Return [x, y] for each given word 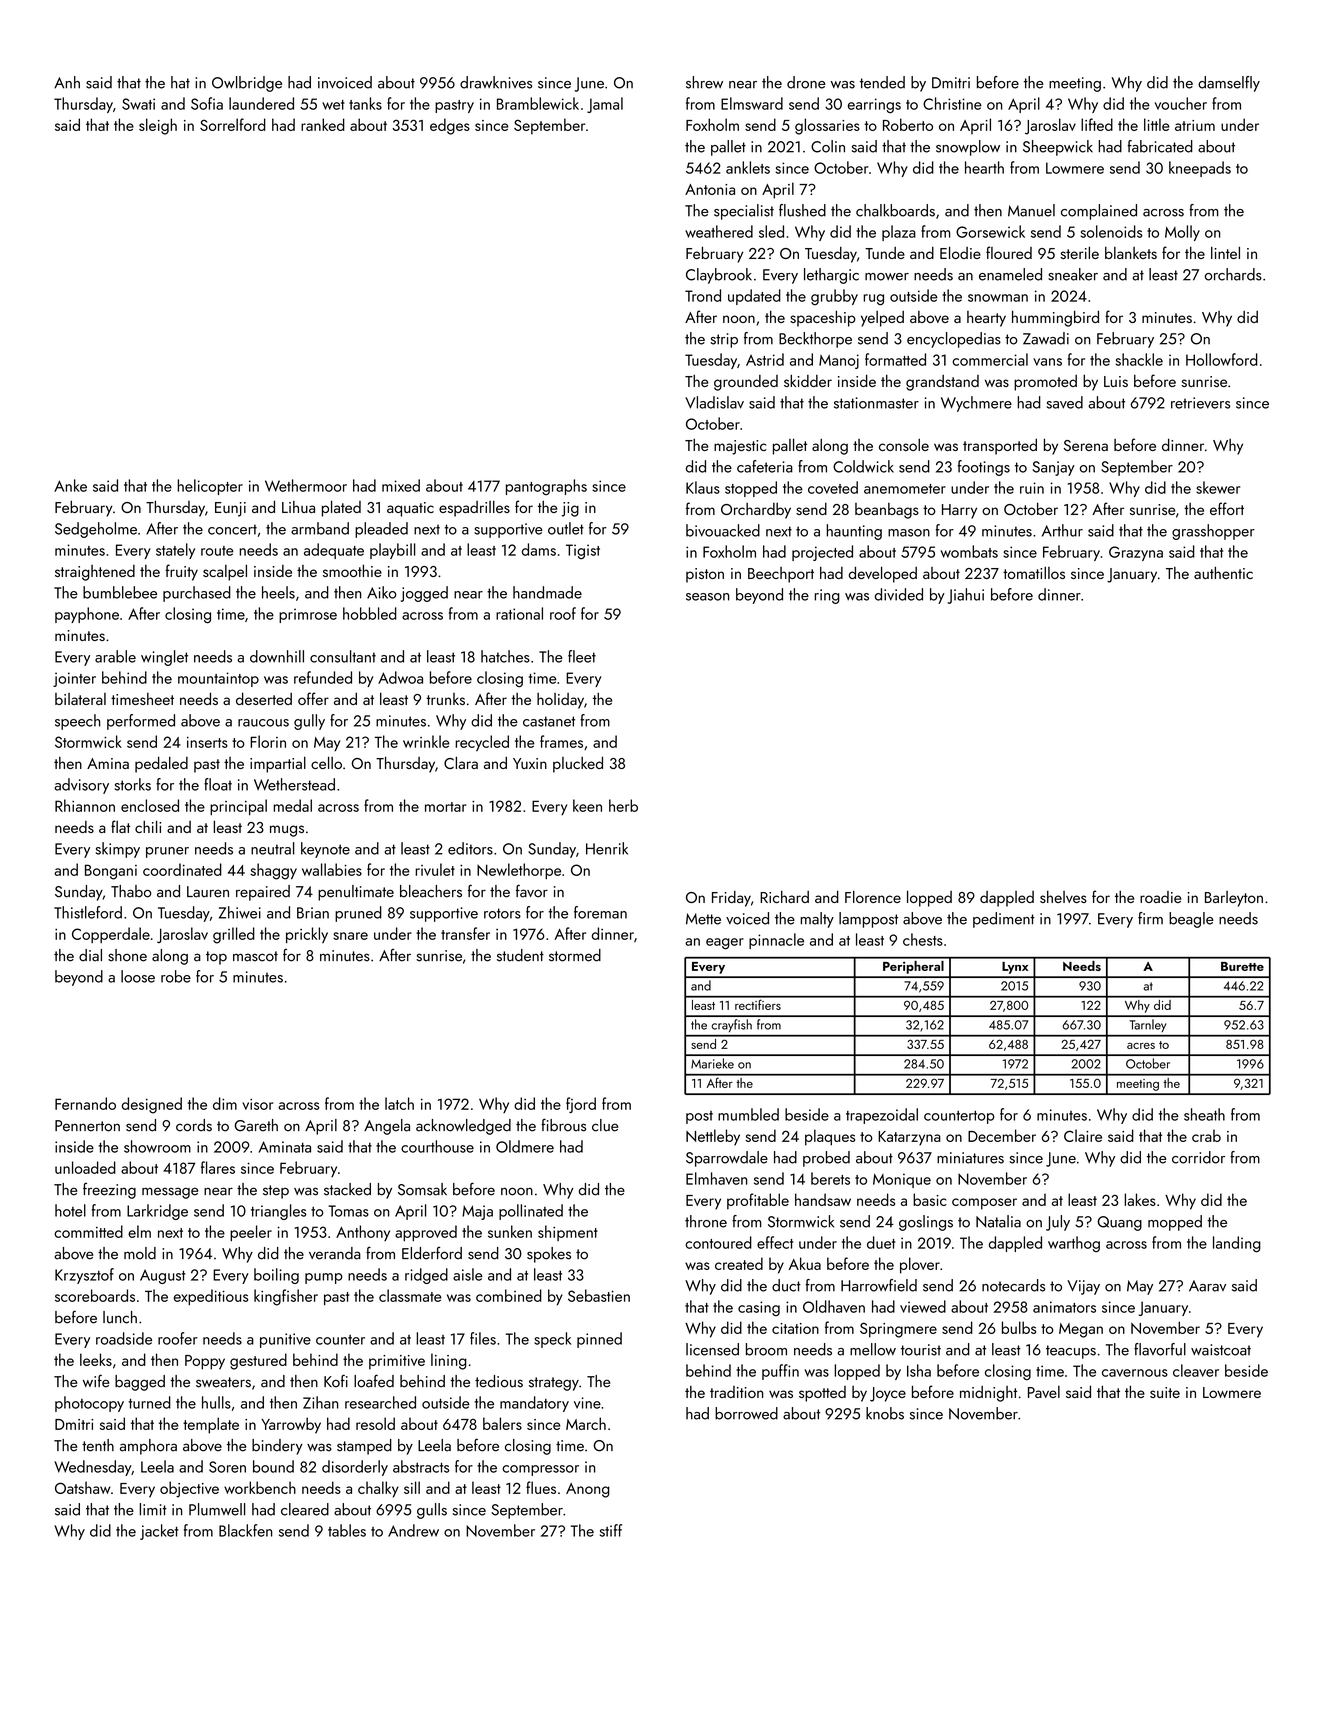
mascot [255, 956]
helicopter [210, 487]
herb [623, 805]
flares [218, 1167]
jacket [159, 1532]
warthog [1074, 1244]
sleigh [158, 126]
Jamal [605, 105]
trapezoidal [882, 1116]
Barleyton [1234, 899]
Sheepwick [1058, 148]
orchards [1233, 274]
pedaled [161, 764]
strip [724, 340]
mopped [1175, 1223]
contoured [718, 1242]
